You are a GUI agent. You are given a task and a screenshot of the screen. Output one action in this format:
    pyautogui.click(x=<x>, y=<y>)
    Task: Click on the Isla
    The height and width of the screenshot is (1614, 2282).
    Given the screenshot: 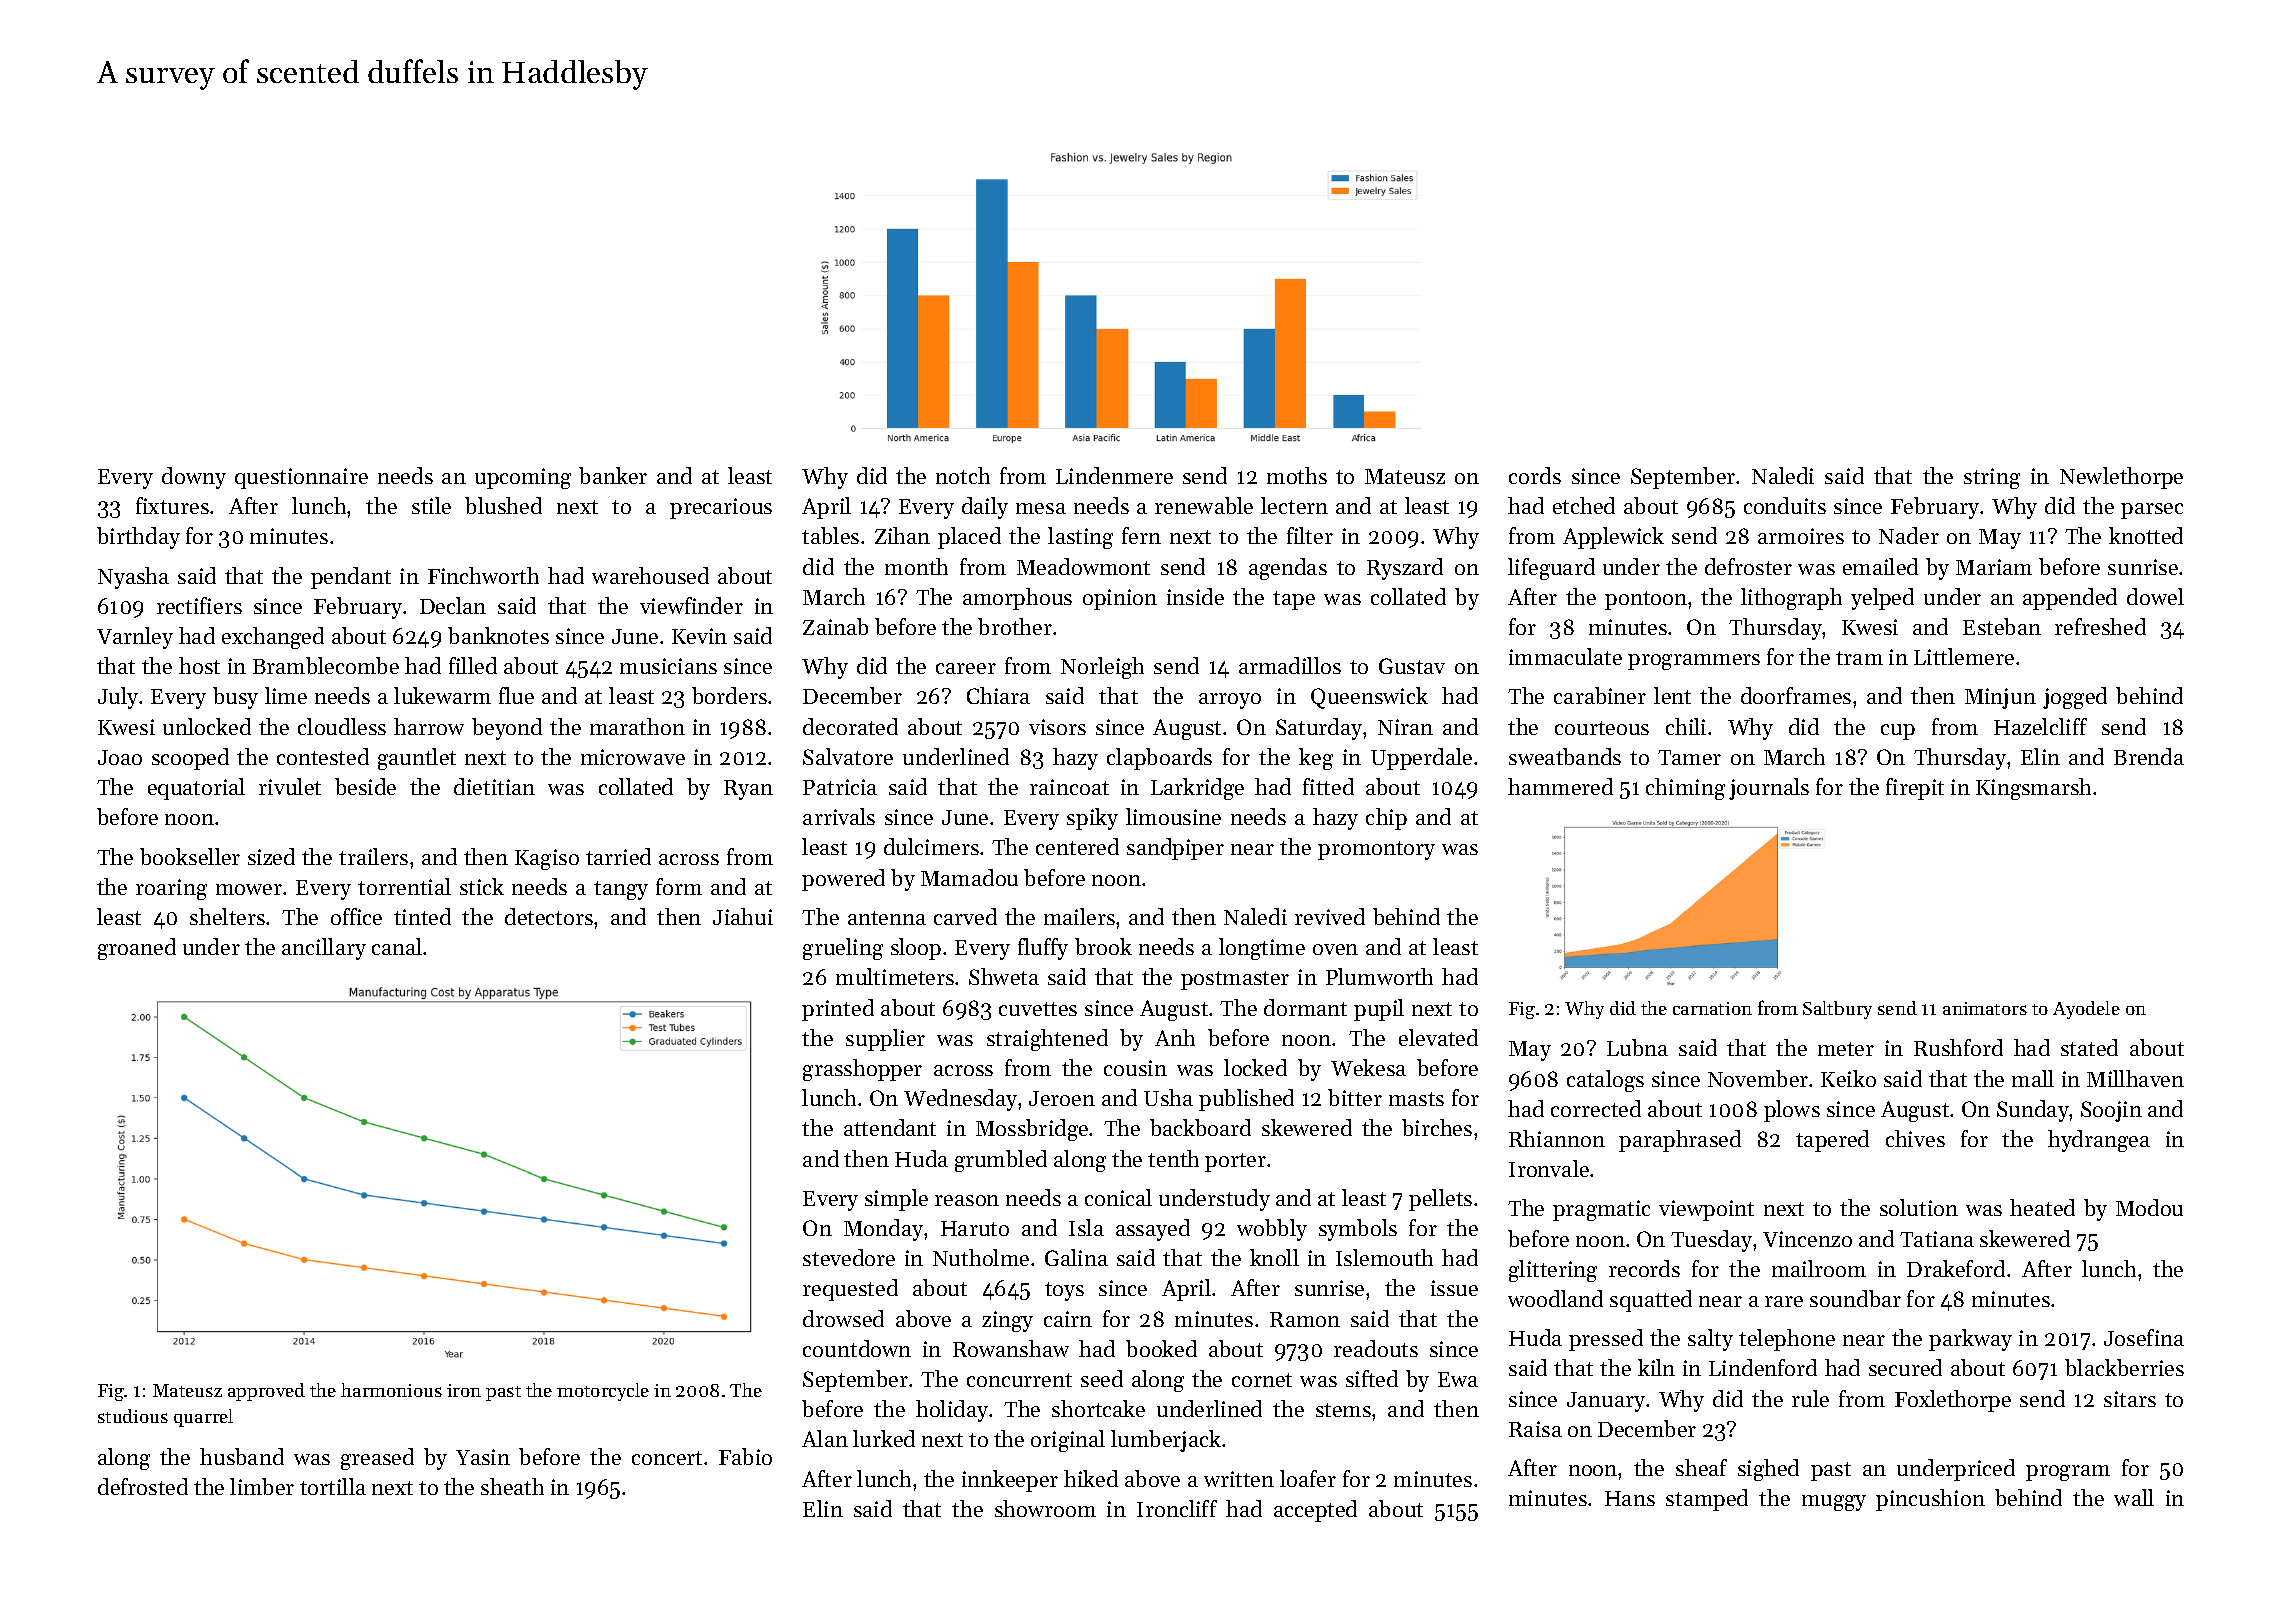 What is the action you would take?
    pyautogui.click(x=1086, y=1227)
